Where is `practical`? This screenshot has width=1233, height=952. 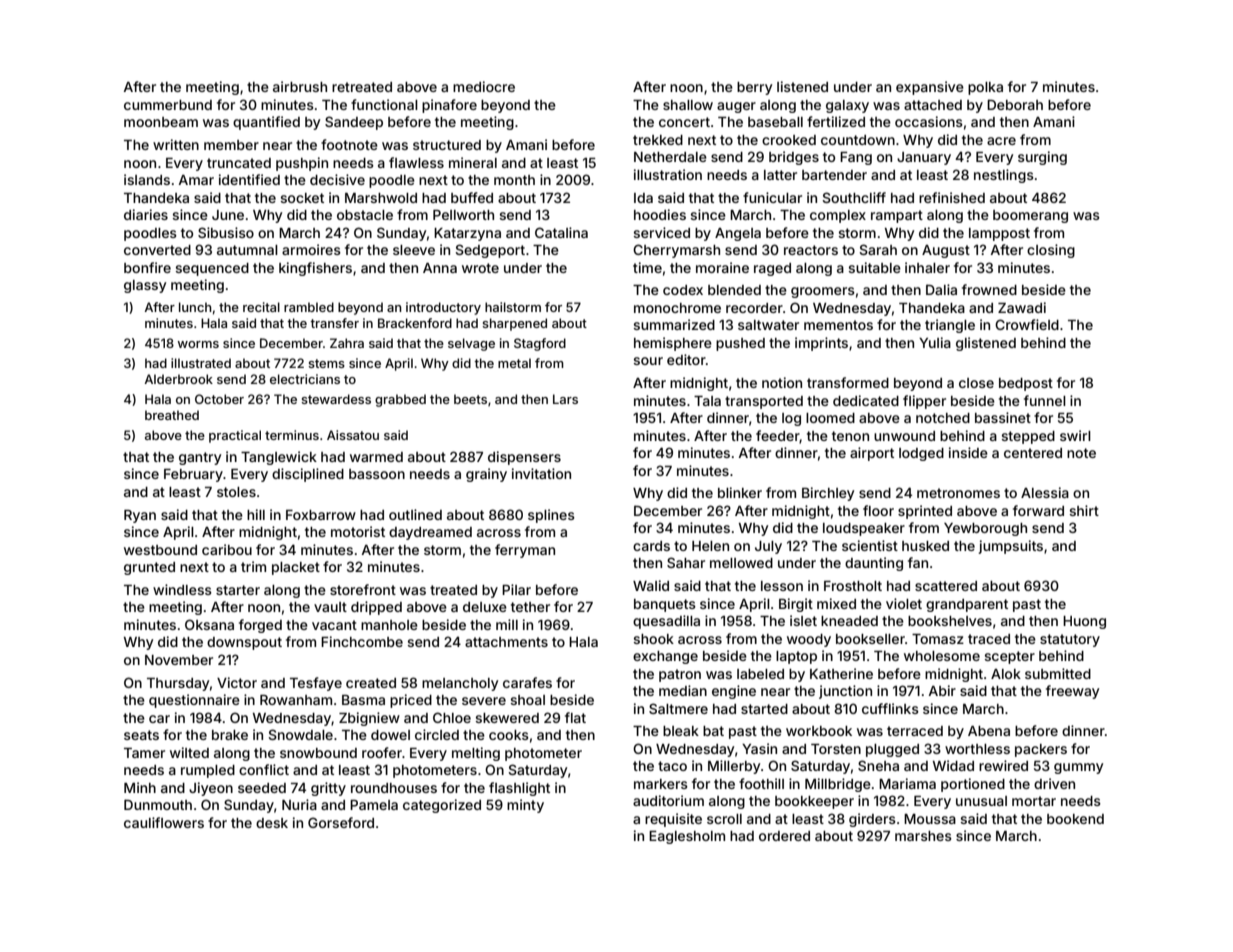
practical is located at coordinates (235, 436).
